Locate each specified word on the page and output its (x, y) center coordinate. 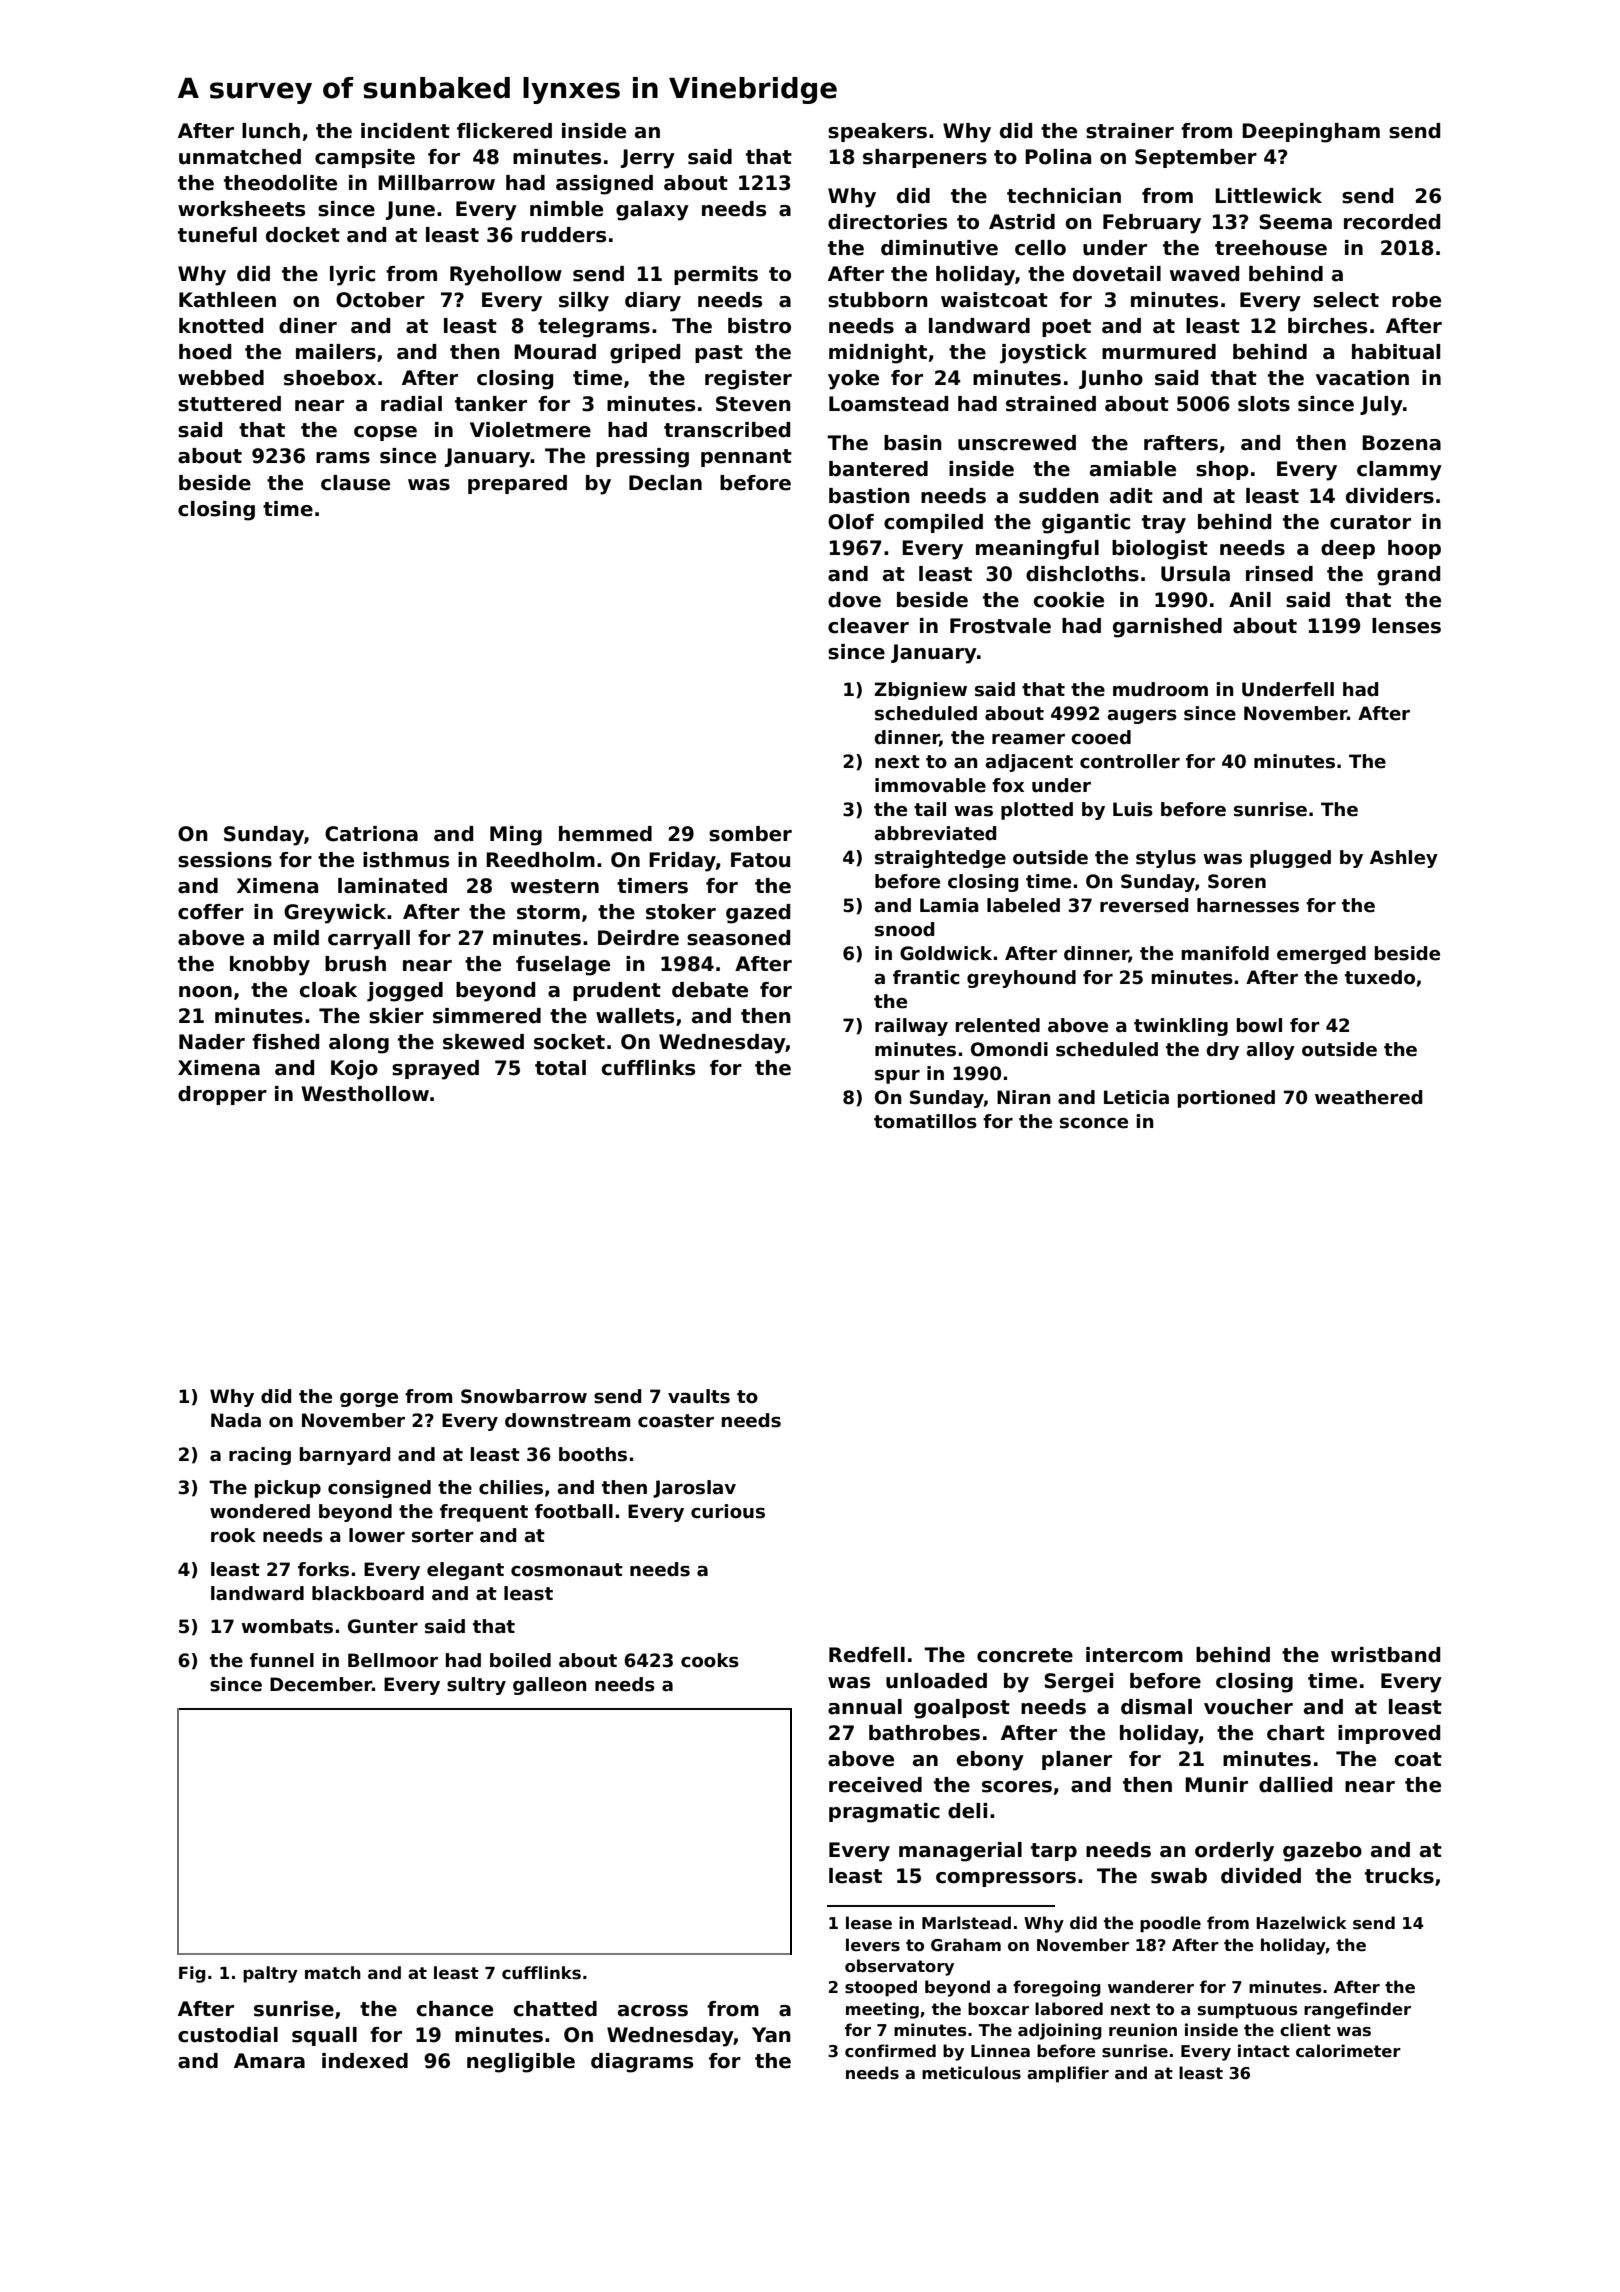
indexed (365, 2061)
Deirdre (638, 938)
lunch (271, 131)
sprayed (435, 1070)
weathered (1368, 1097)
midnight (878, 354)
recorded (1392, 222)
